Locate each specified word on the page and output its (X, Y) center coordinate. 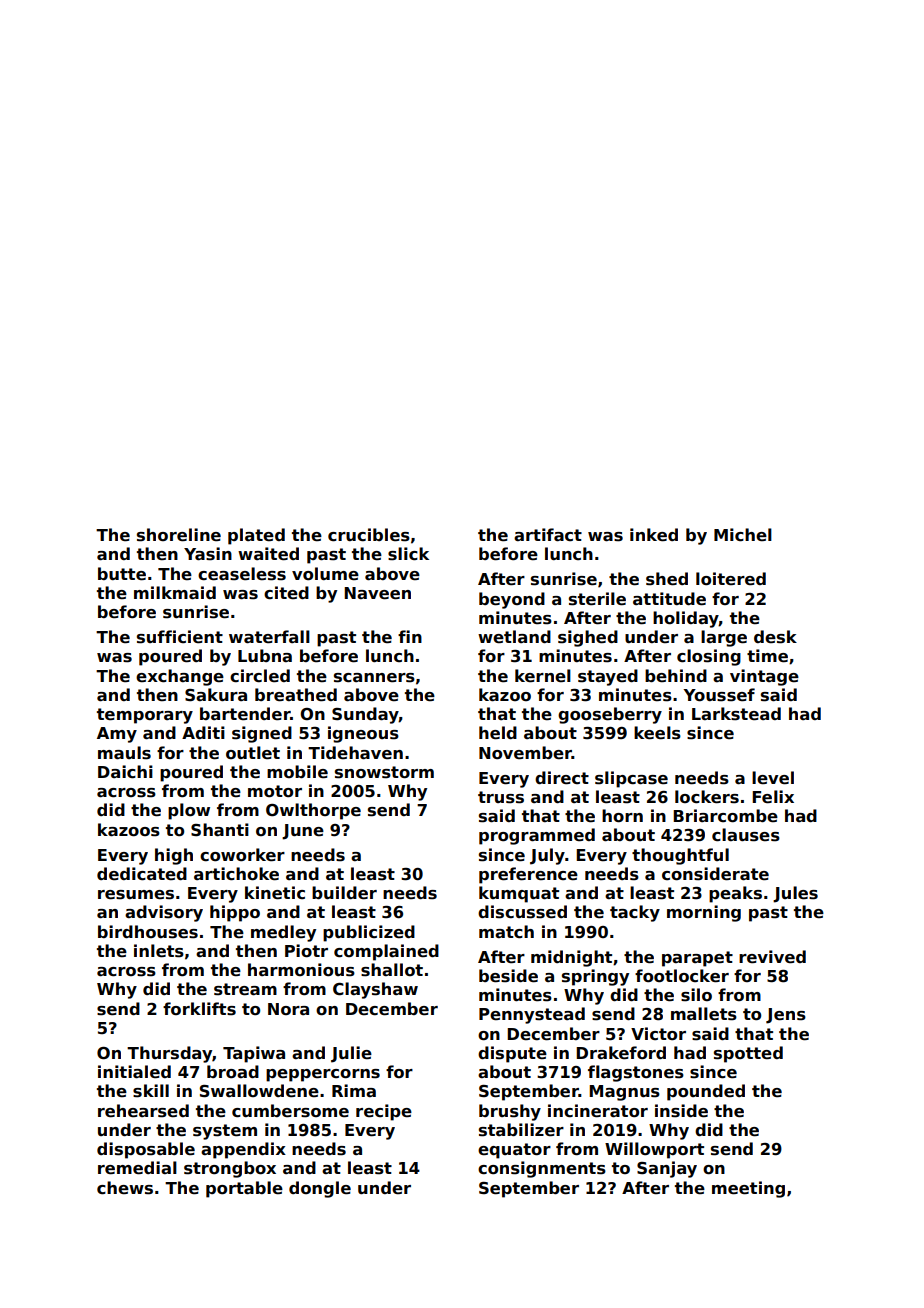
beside (508, 976)
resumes (136, 895)
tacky (635, 913)
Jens (786, 1016)
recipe (384, 1112)
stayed (608, 677)
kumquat (519, 894)
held (498, 733)
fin (410, 636)
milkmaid (175, 593)
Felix (773, 797)
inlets (159, 951)
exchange (180, 677)
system (225, 1132)
